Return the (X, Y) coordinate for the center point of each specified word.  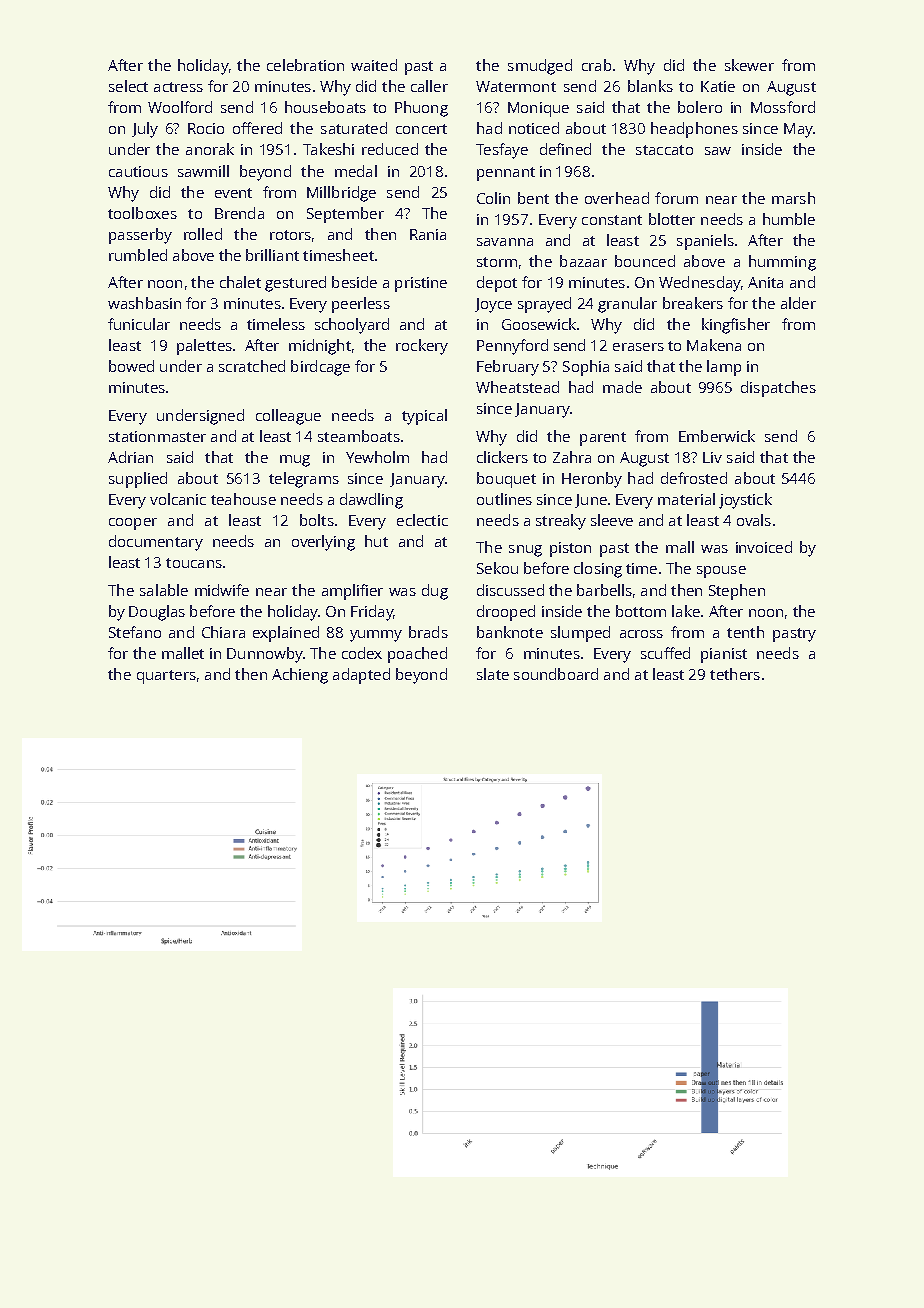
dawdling (371, 501)
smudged (540, 67)
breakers (693, 303)
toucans (194, 563)
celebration (305, 65)
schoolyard (352, 326)
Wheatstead (517, 387)
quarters (166, 677)
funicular (139, 324)
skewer (749, 65)
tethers (735, 674)
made (622, 387)
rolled (203, 234)
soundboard (556, 674)
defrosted (694, 478)
